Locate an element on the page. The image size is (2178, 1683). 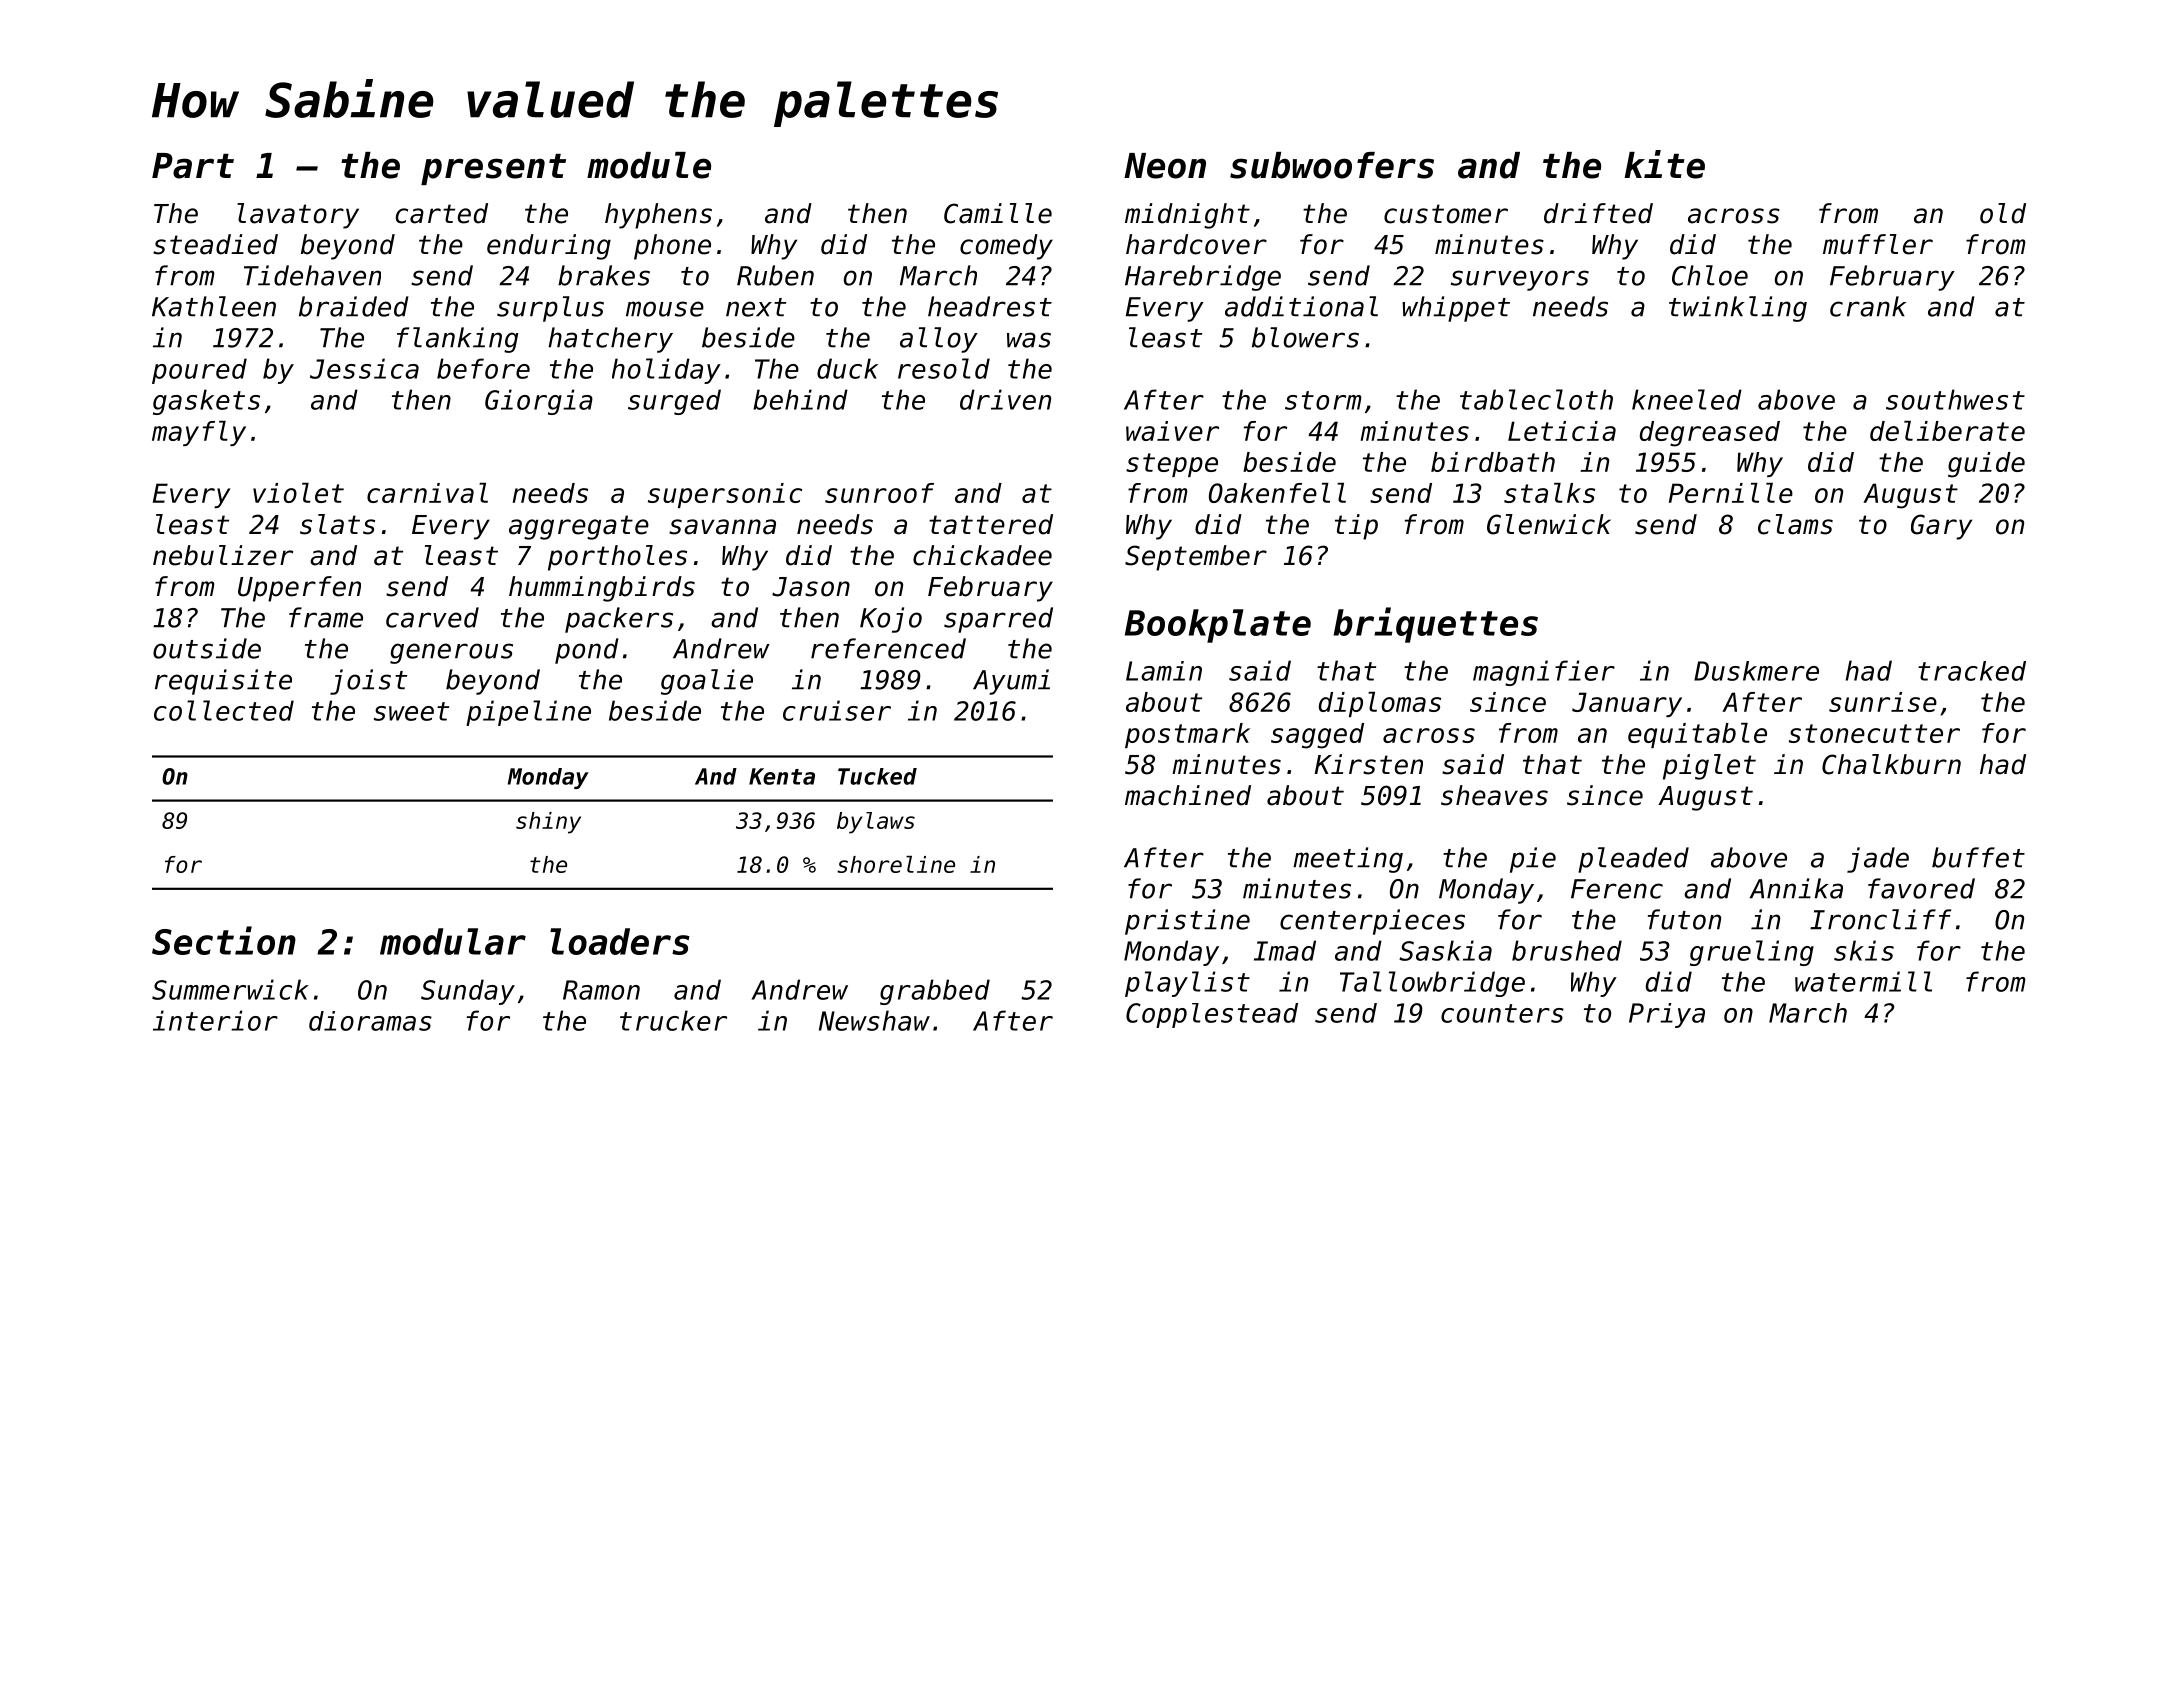
Copplestead is located at coordinates (1212, 1015).
